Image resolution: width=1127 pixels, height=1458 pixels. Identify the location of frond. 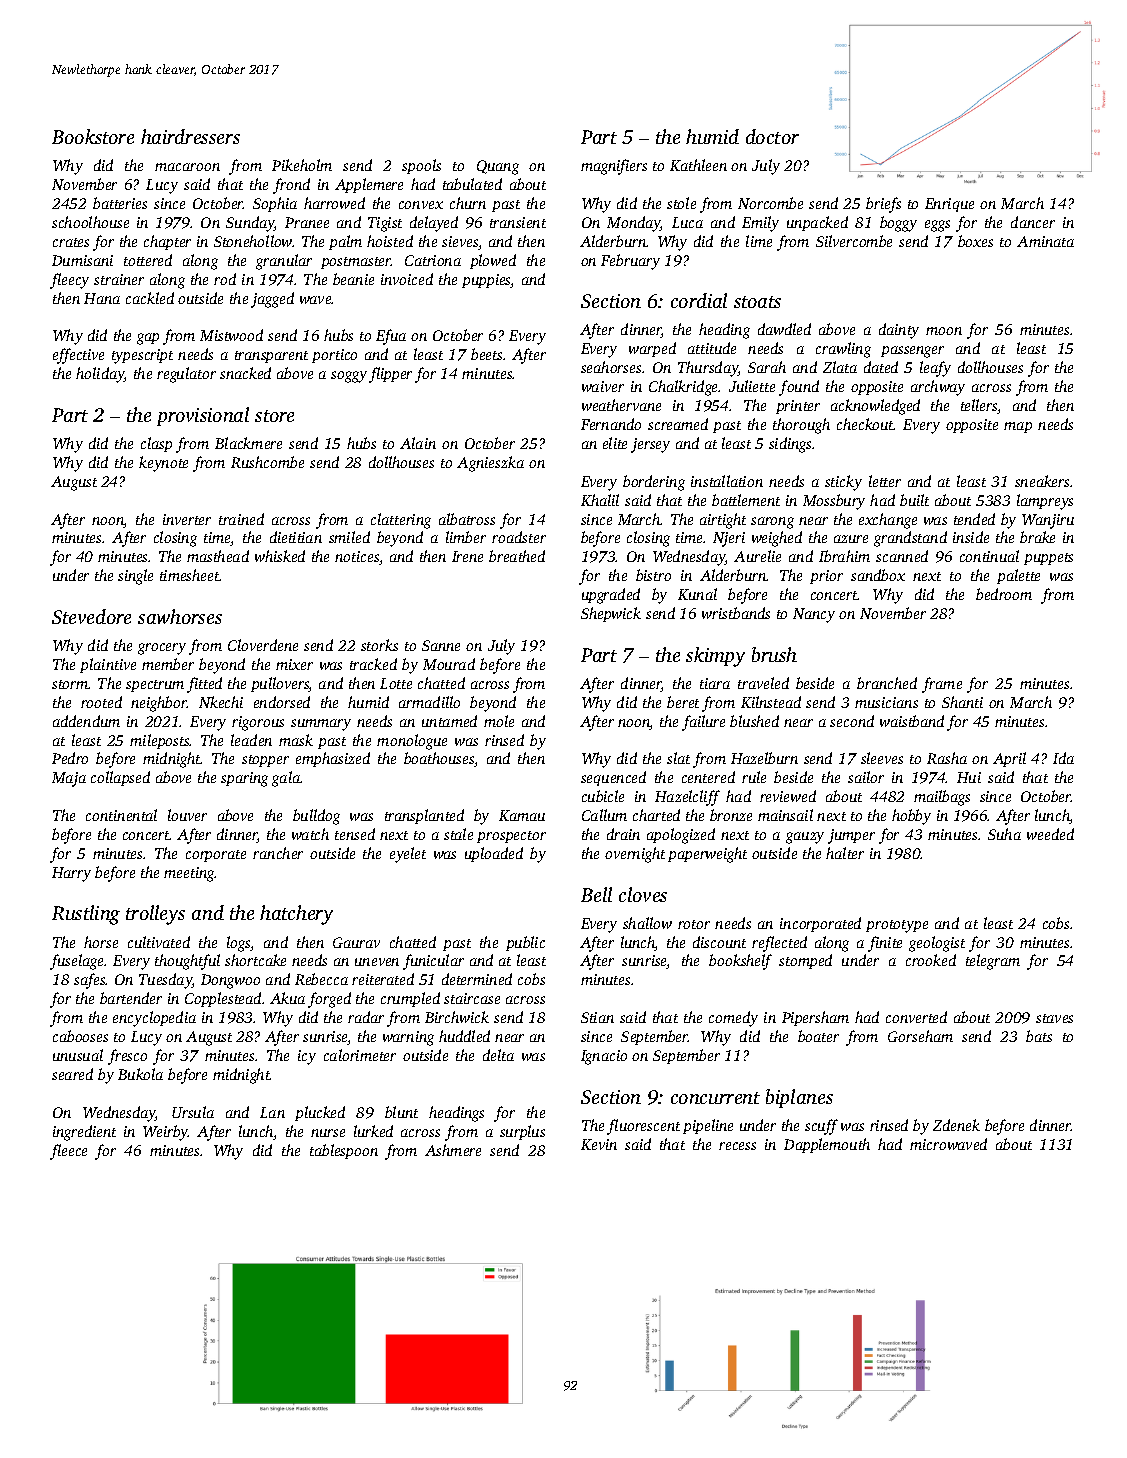
(291, 186).
